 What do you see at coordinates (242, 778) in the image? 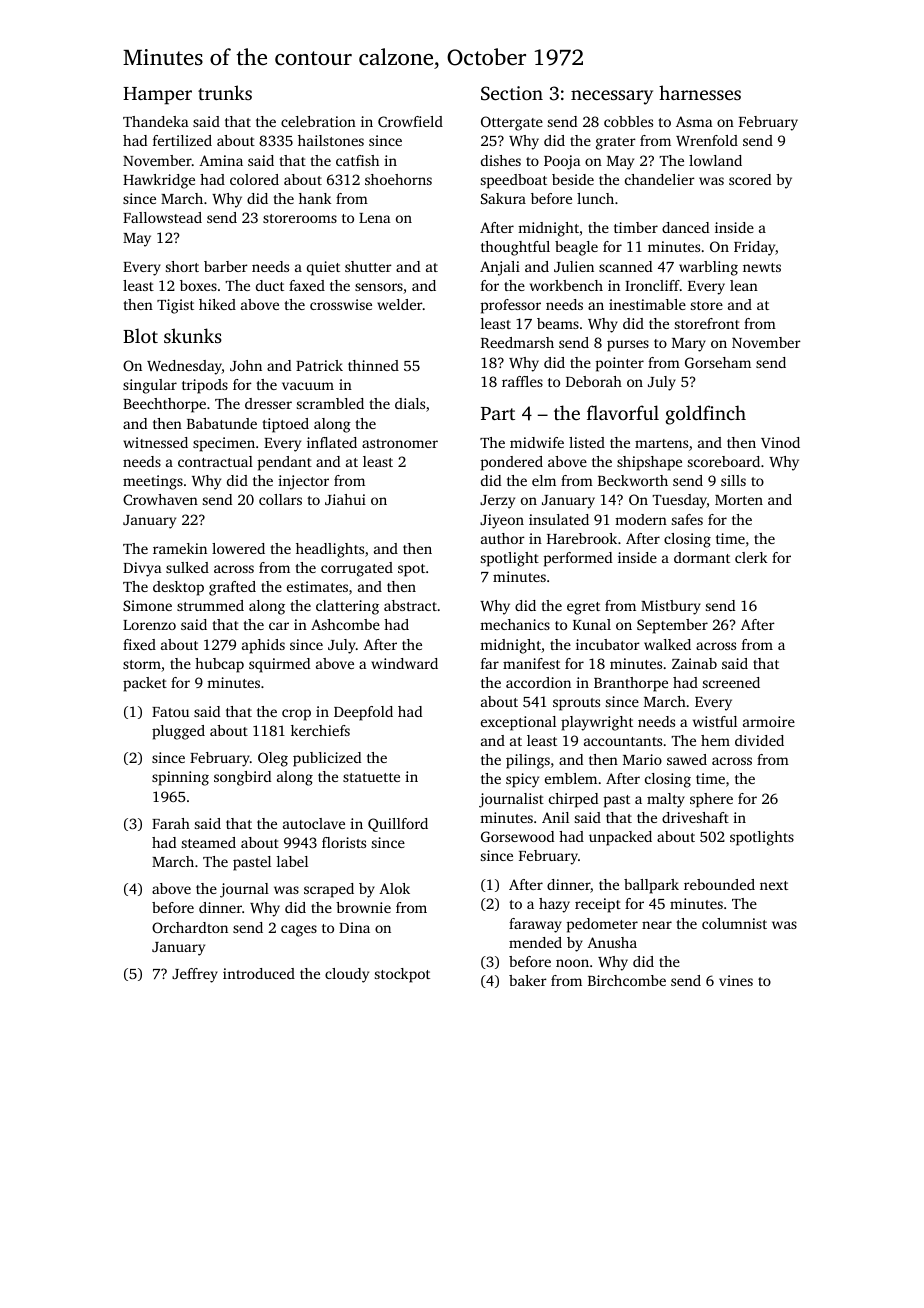
I see `songbird` at bounding box center [242, 778].
